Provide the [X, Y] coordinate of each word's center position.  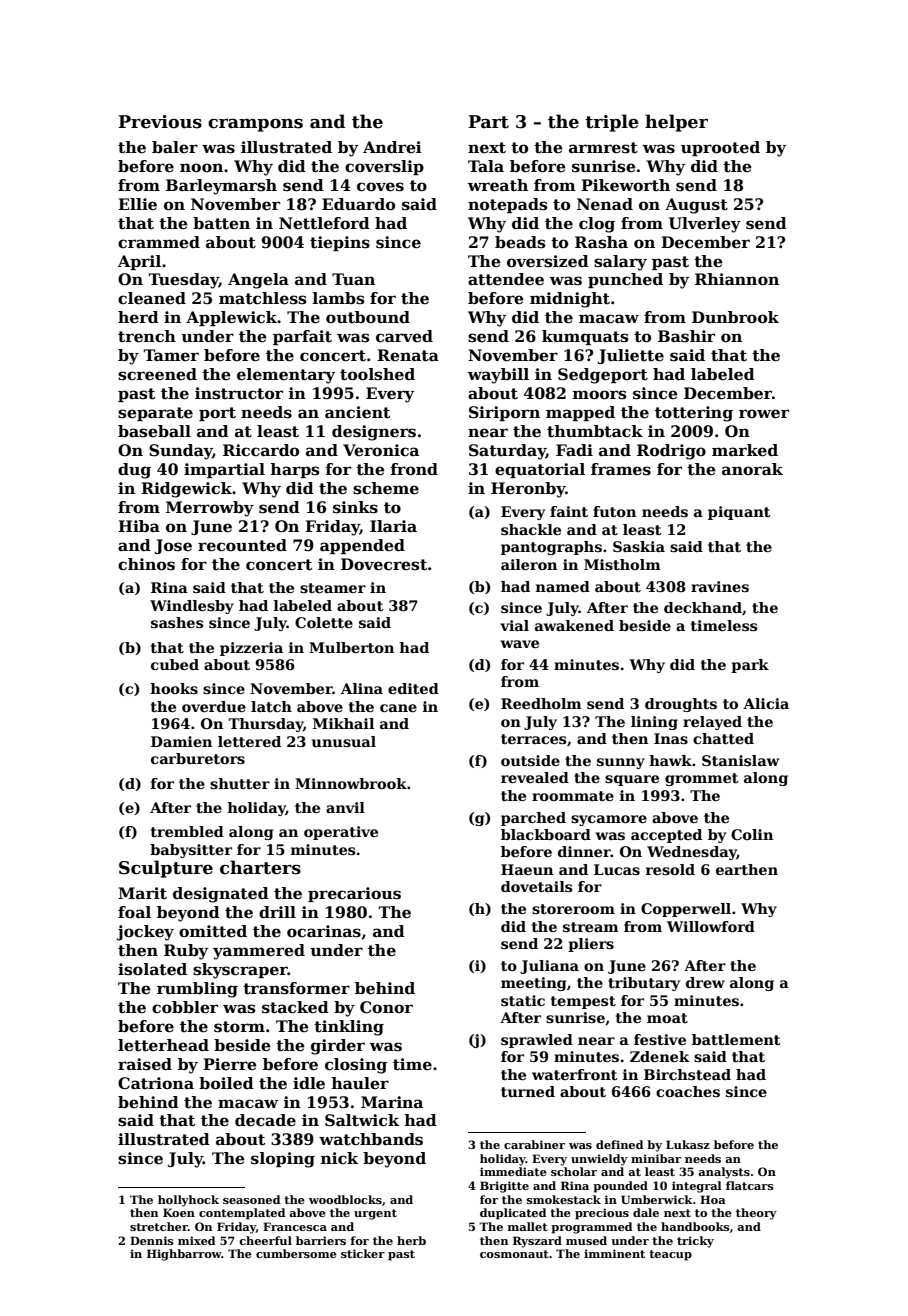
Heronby [528, 490]
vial [514, 625]
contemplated [242, 1214]
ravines [720, 586]
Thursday [265, 725]
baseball [154, 431]
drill [277, 912]
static [523, 1000]
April [139, 262]
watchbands [371, 1139]
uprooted [720, 148]
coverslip [384, 167]
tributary [644, 984]
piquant [739, 513]
